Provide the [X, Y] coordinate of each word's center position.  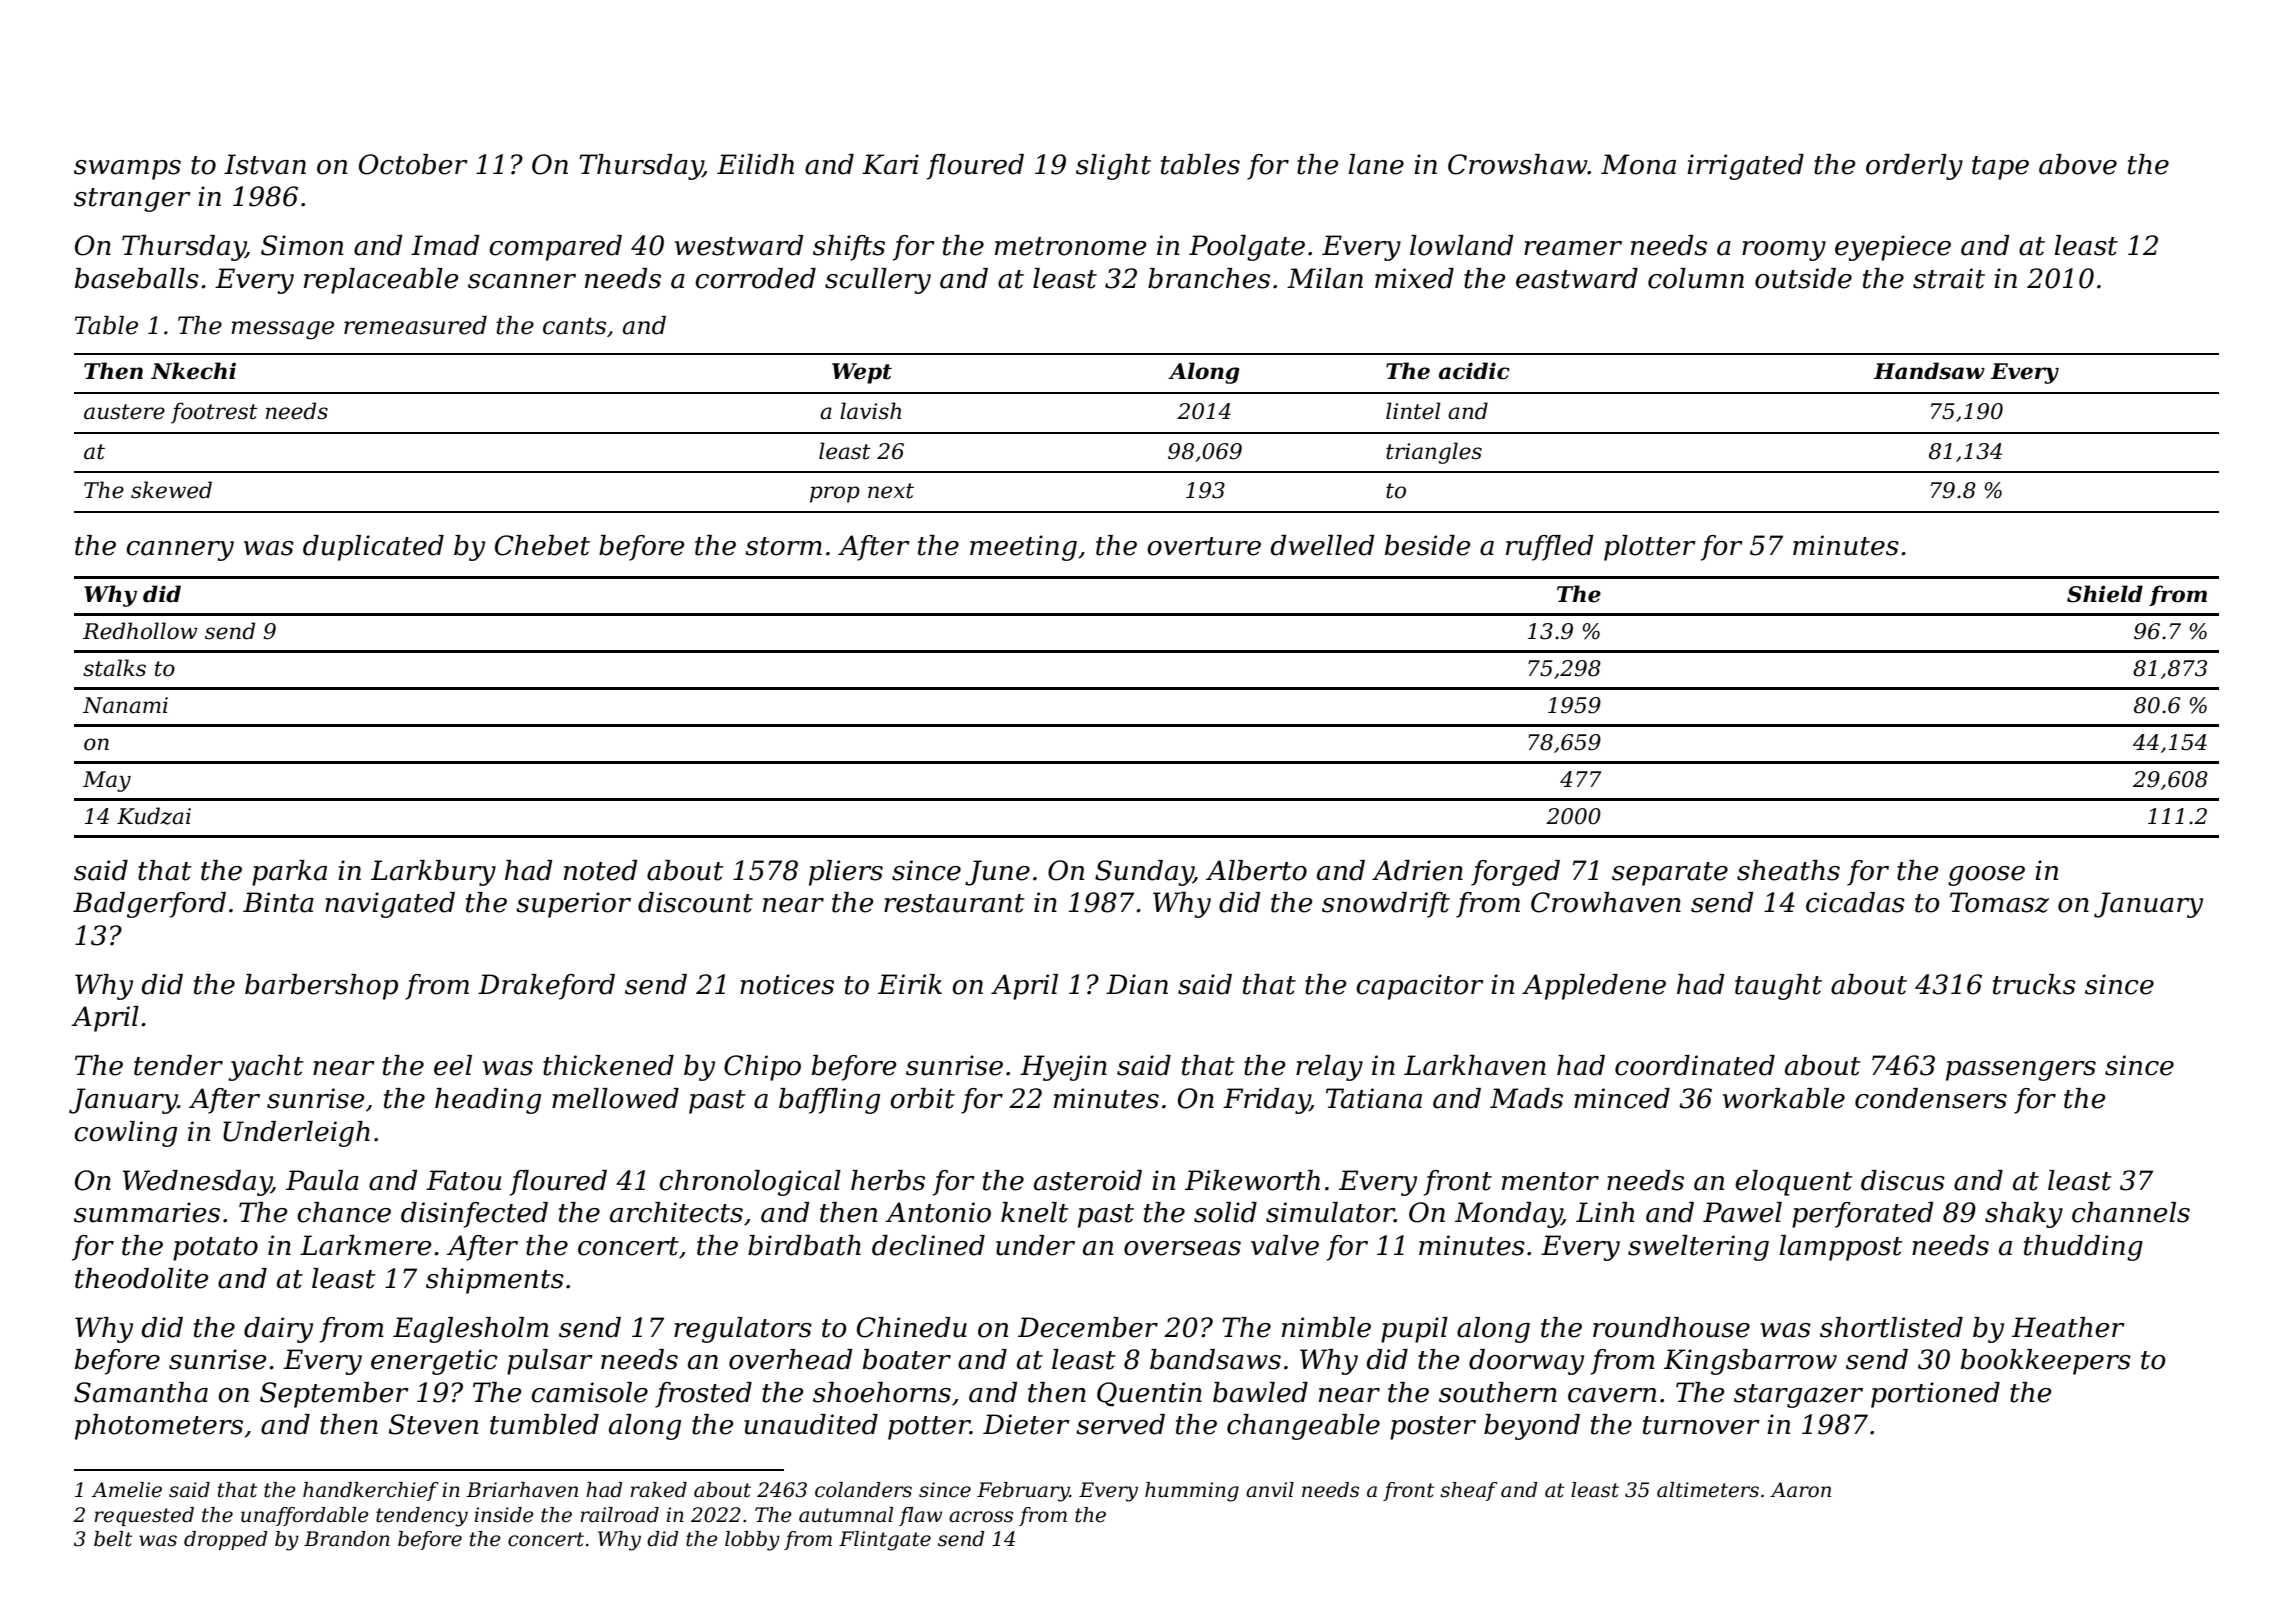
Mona [1638, 164]
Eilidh [755, 164]
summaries [147, 1212]
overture [1204, 546]
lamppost [1841, 1248]
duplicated [373, 548]
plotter [1650, 548]
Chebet [542, 545]
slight [1113, 167]
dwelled [1322, 545]
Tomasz [1999, 902]
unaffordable [305, 1516]
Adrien [1417, 870]
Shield [2105, 594]
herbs [888, 1180]
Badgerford [149, 905]
